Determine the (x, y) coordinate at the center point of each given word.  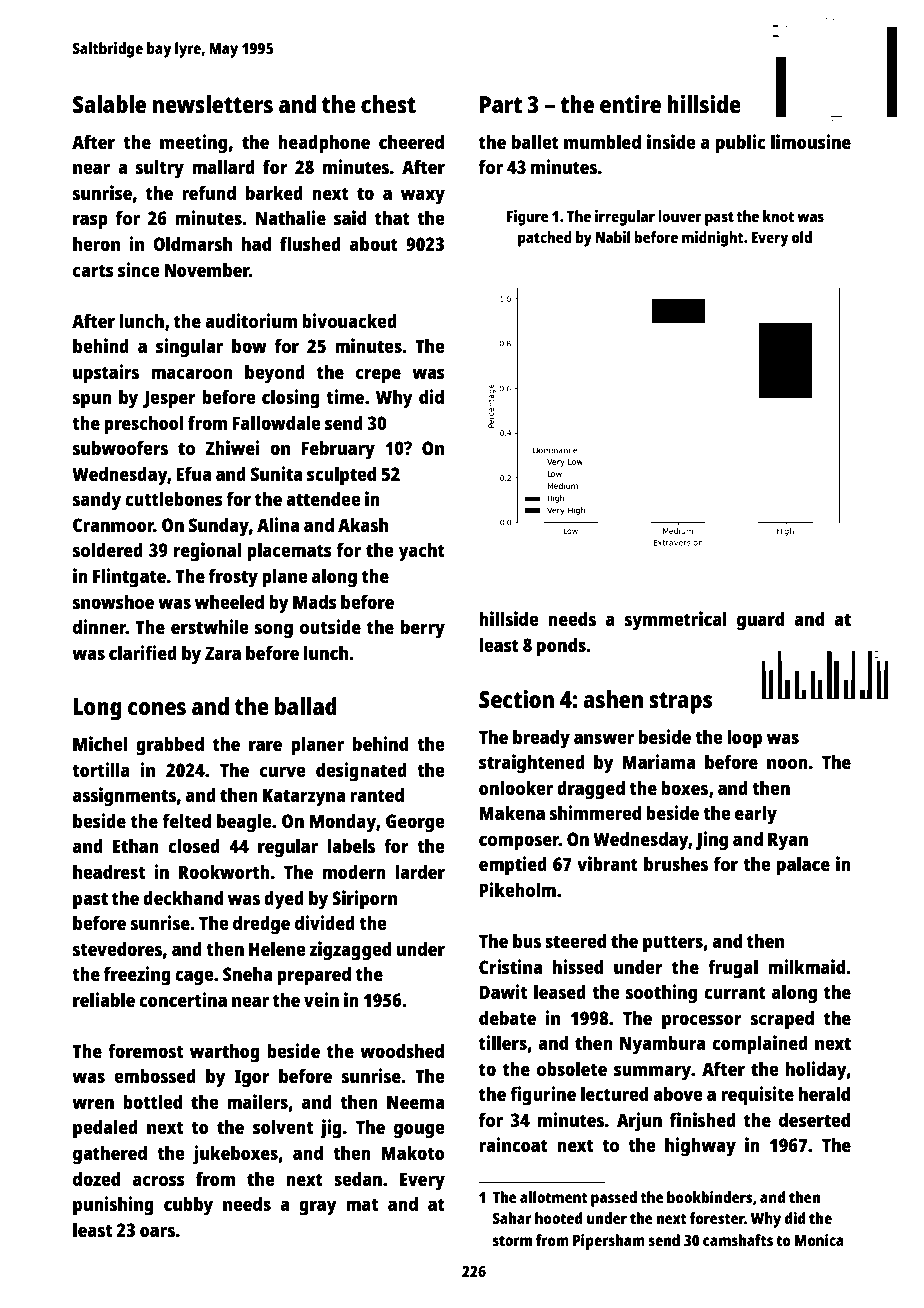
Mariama (659, 761)
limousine (811, 141)
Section (516, 699)
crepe (378, 376)
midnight (713, 239)
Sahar (512, 1218)
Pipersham (609, 1242)
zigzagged (350, 951)
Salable (109, 104)
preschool (144, 425)
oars (157, 1231)
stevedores (117, 948)
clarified (143, 652)
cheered (411, 141)
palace (803, 866)
